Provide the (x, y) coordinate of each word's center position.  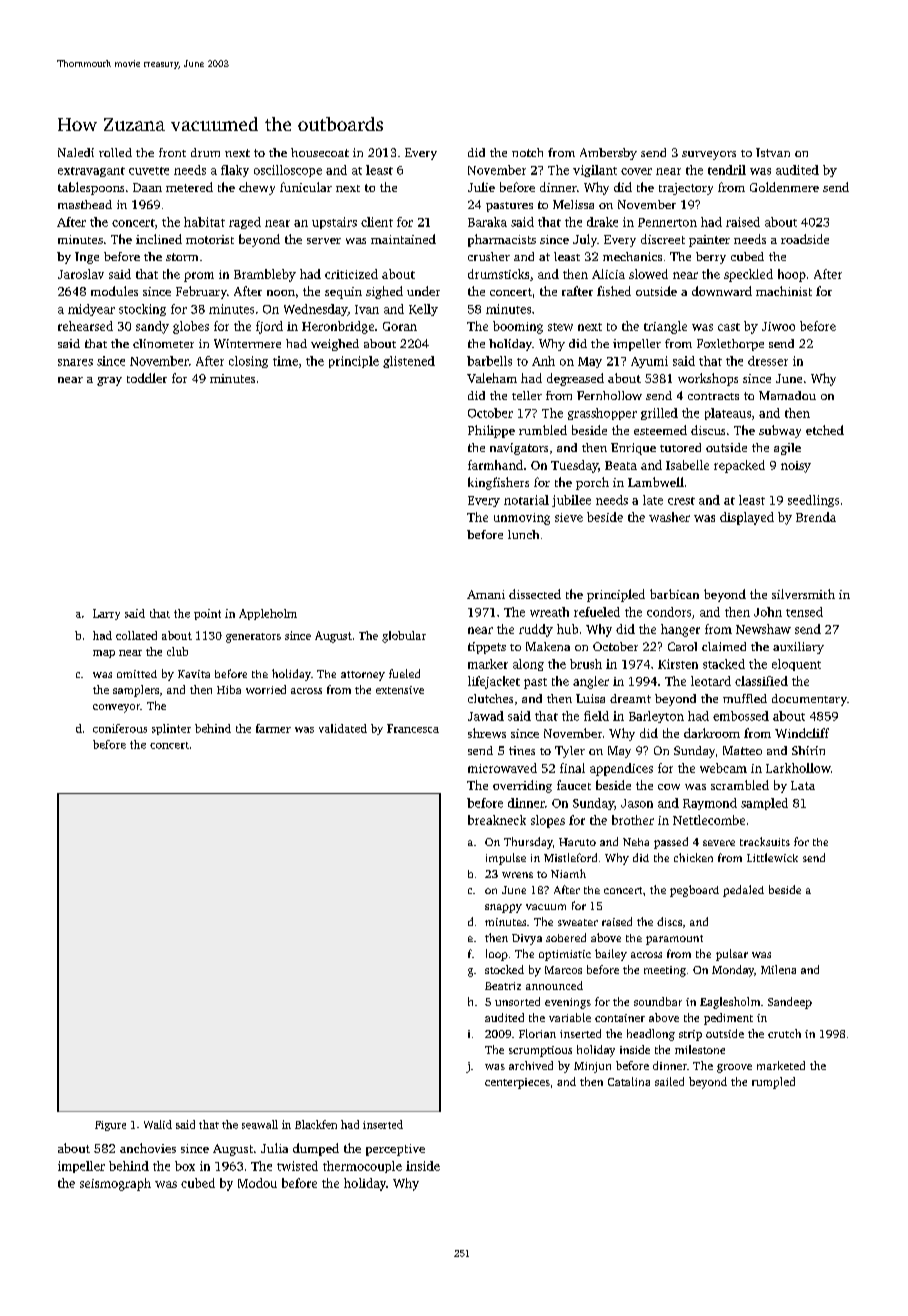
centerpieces (517, 1083)
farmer (273, 728)
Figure (110, 1126)
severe (719, 843)
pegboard (694, 891)
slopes (548, 821)
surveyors (709, 155)
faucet (574, 785)
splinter (171, 729)
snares (75, 362)
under (423, 291)
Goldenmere (784, 187)
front (172, 152)
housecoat (320, 152)
